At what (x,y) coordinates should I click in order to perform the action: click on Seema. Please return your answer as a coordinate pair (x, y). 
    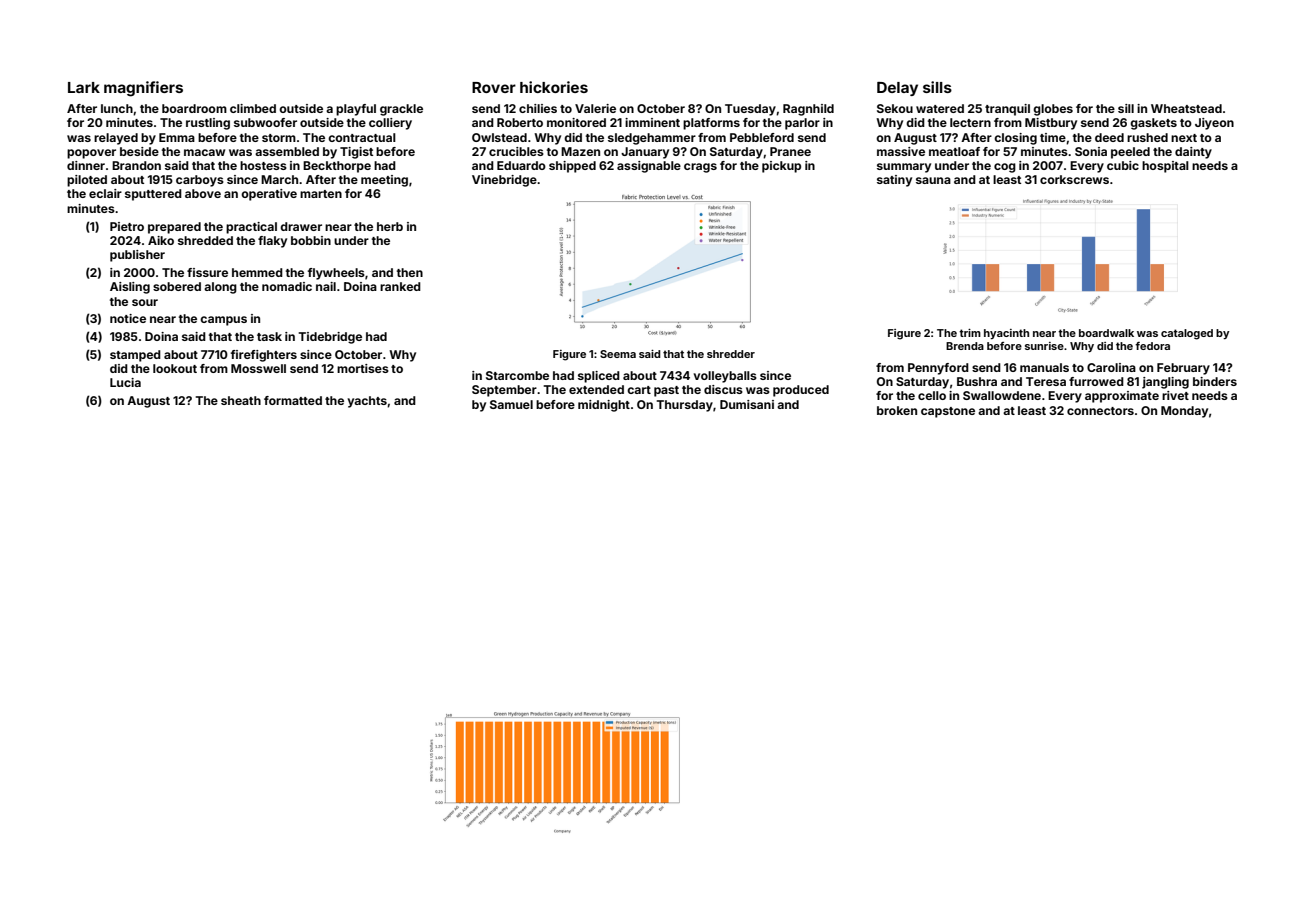
    Looking at the image, I should click on (618, 354).
